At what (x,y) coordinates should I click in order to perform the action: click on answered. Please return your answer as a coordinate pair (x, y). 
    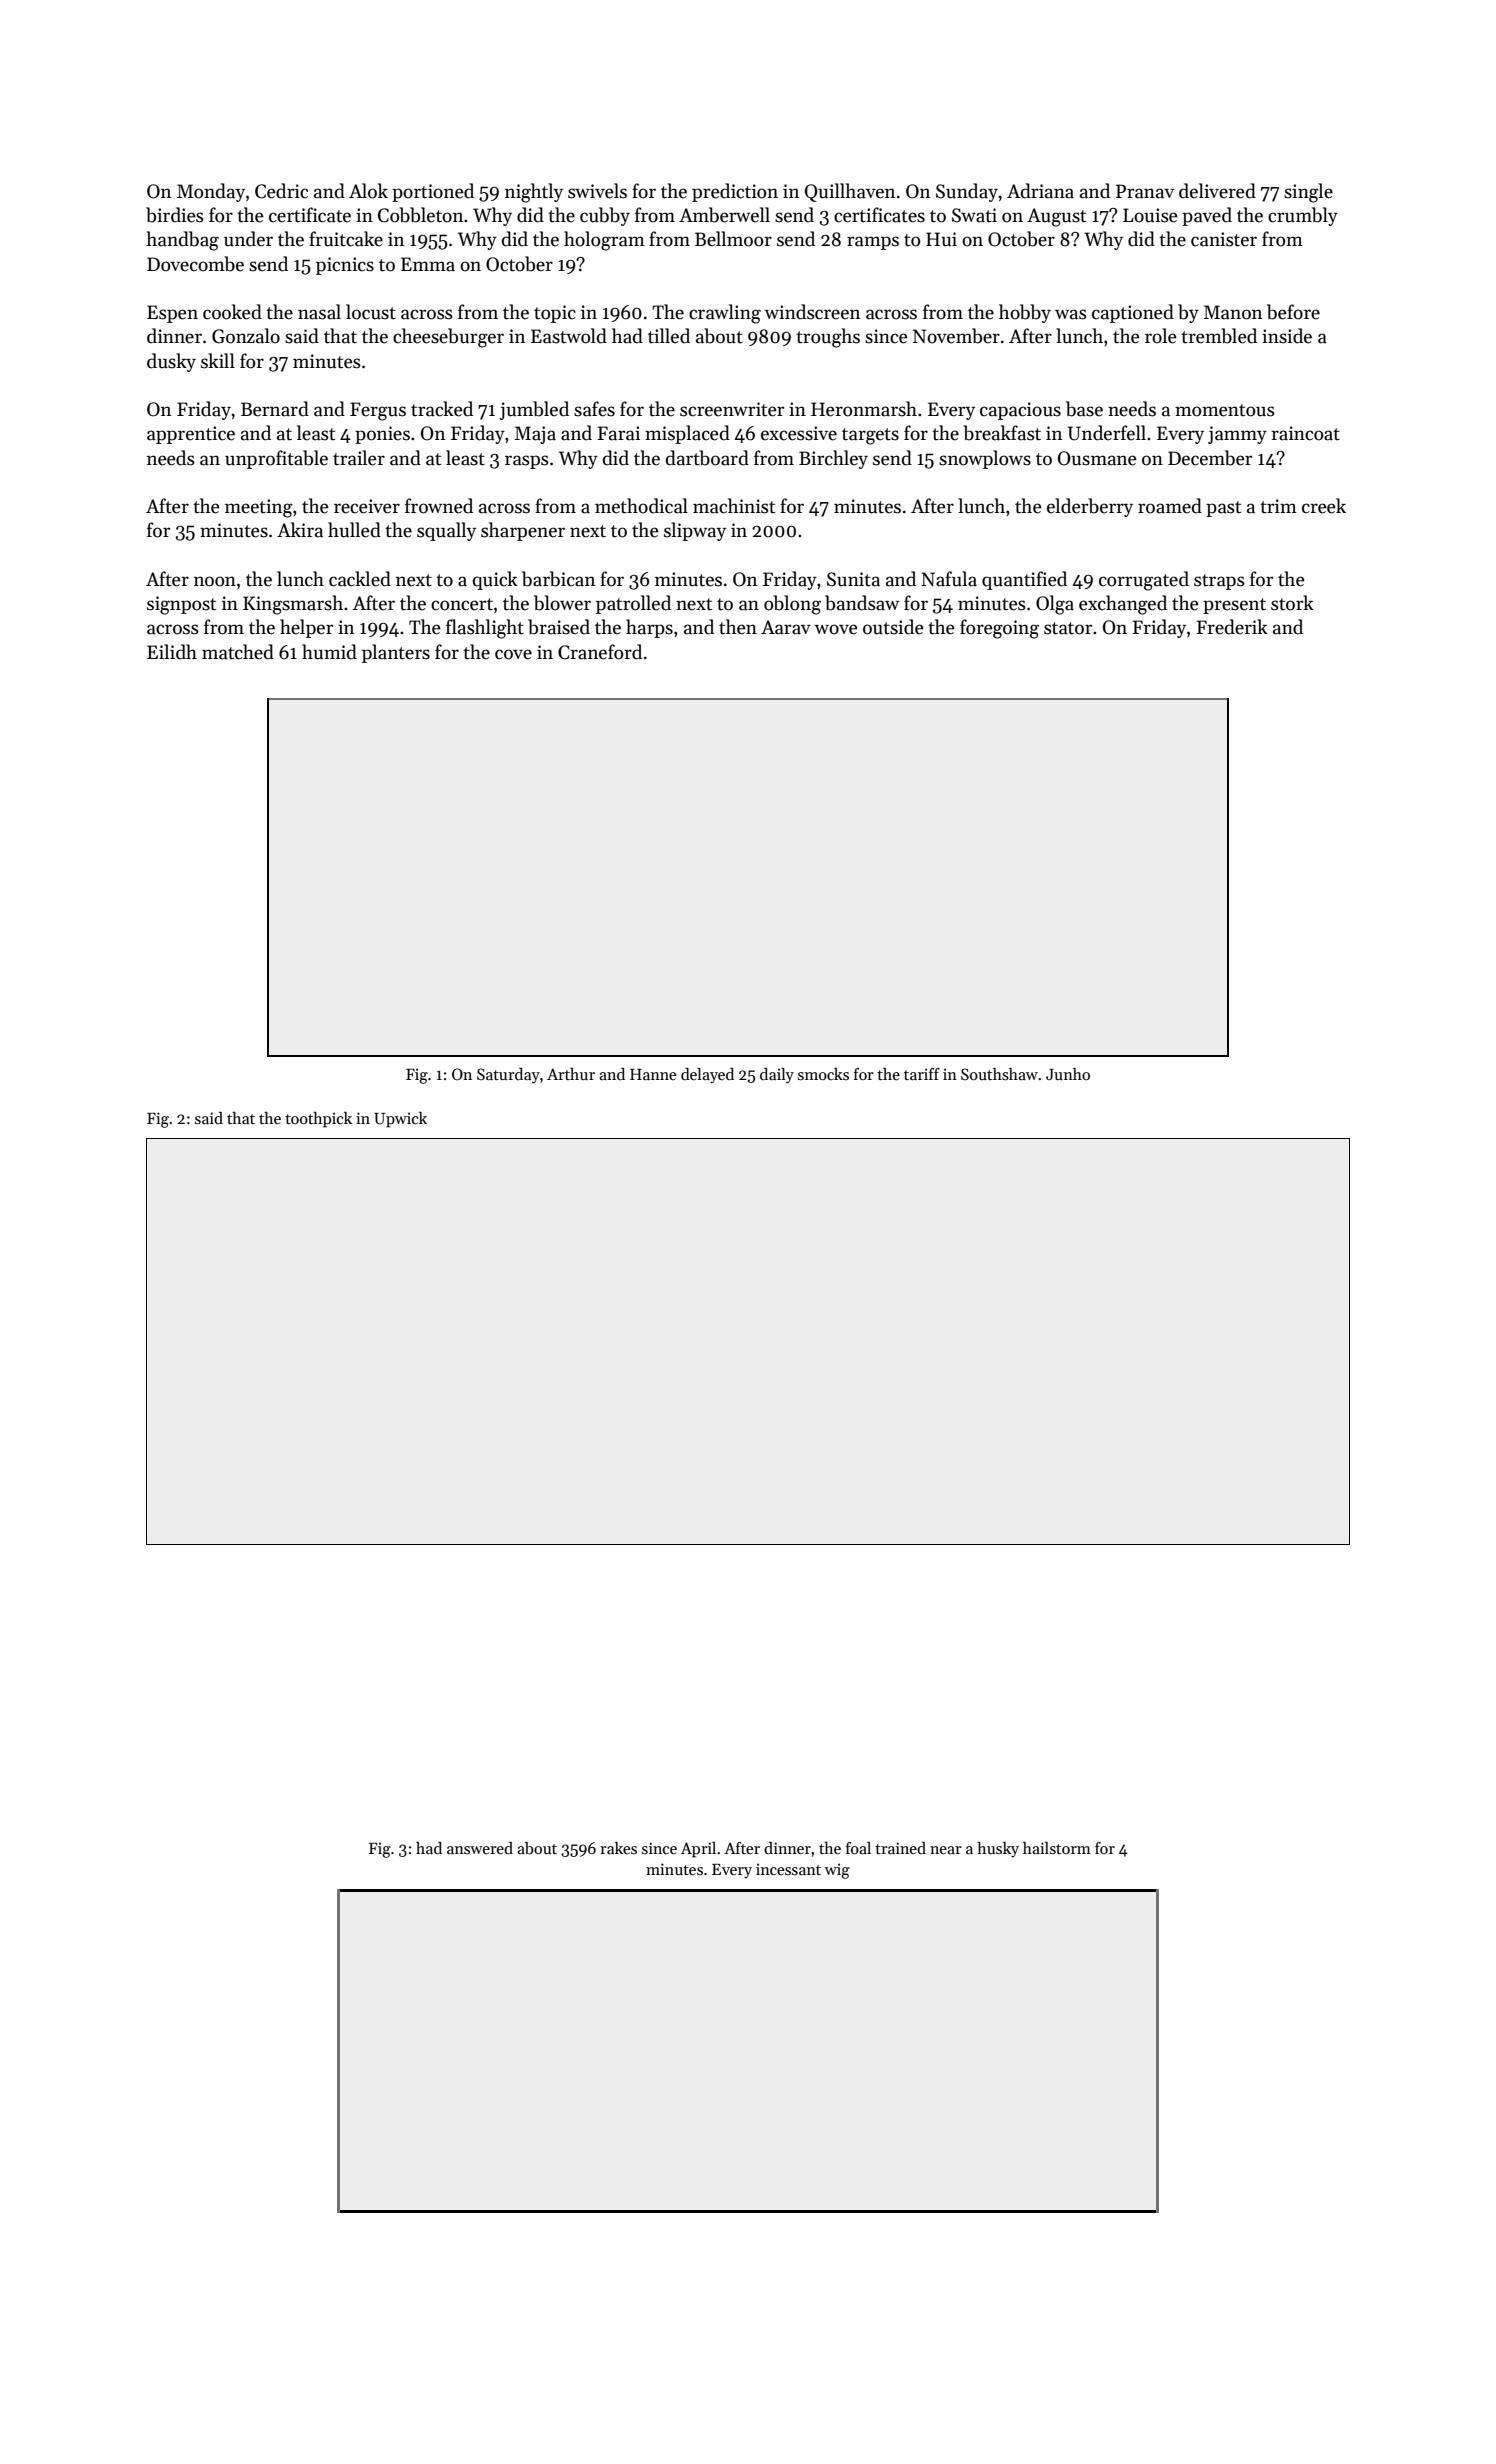
    Looking at the image, I should click on (480, 1848).
